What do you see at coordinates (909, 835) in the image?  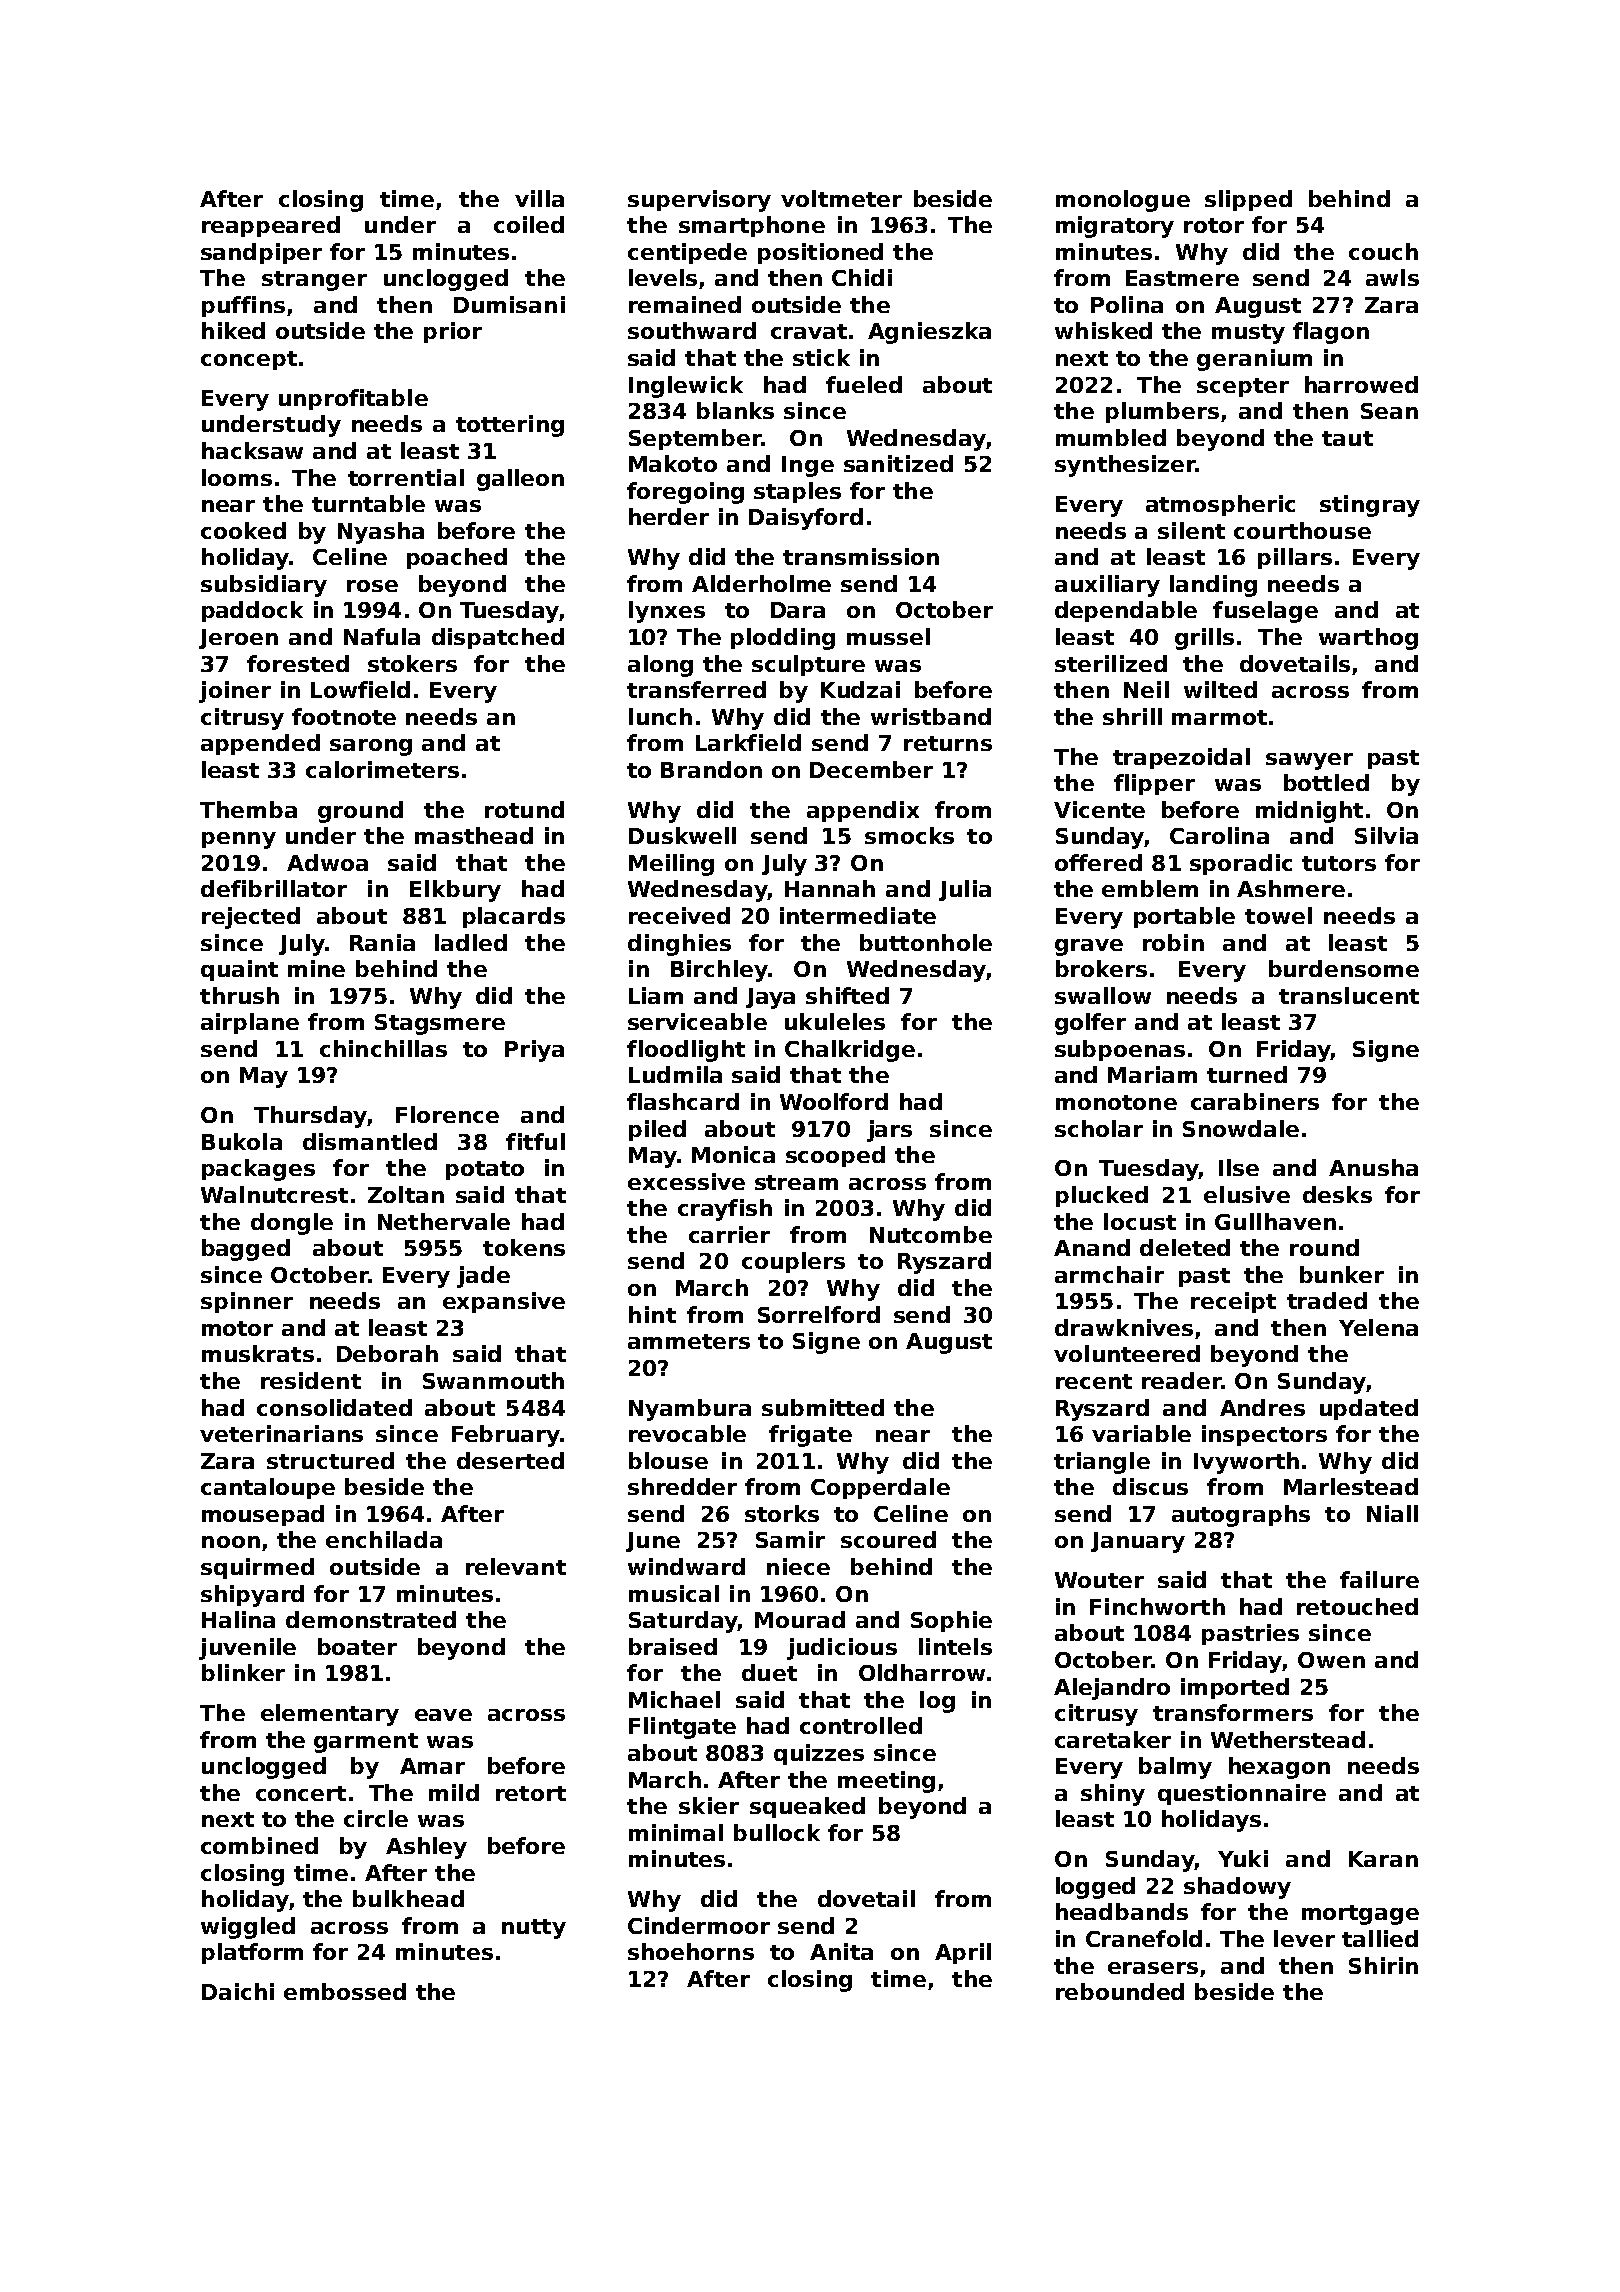 I see `smocks` at bounding box center [909, 835].
